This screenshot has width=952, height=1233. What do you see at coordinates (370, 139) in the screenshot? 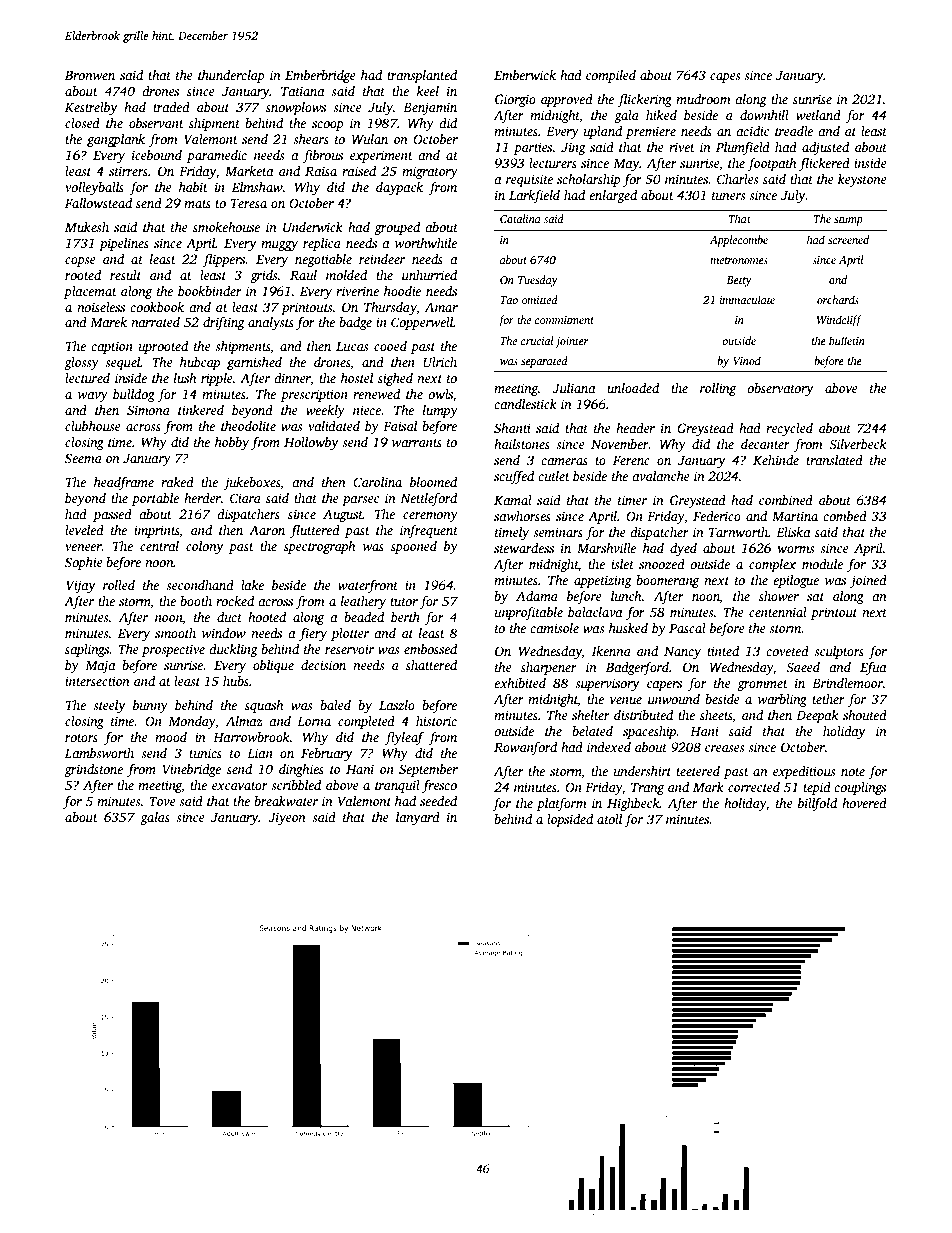
I see `Wulan` at bounding box center [370, 139].
